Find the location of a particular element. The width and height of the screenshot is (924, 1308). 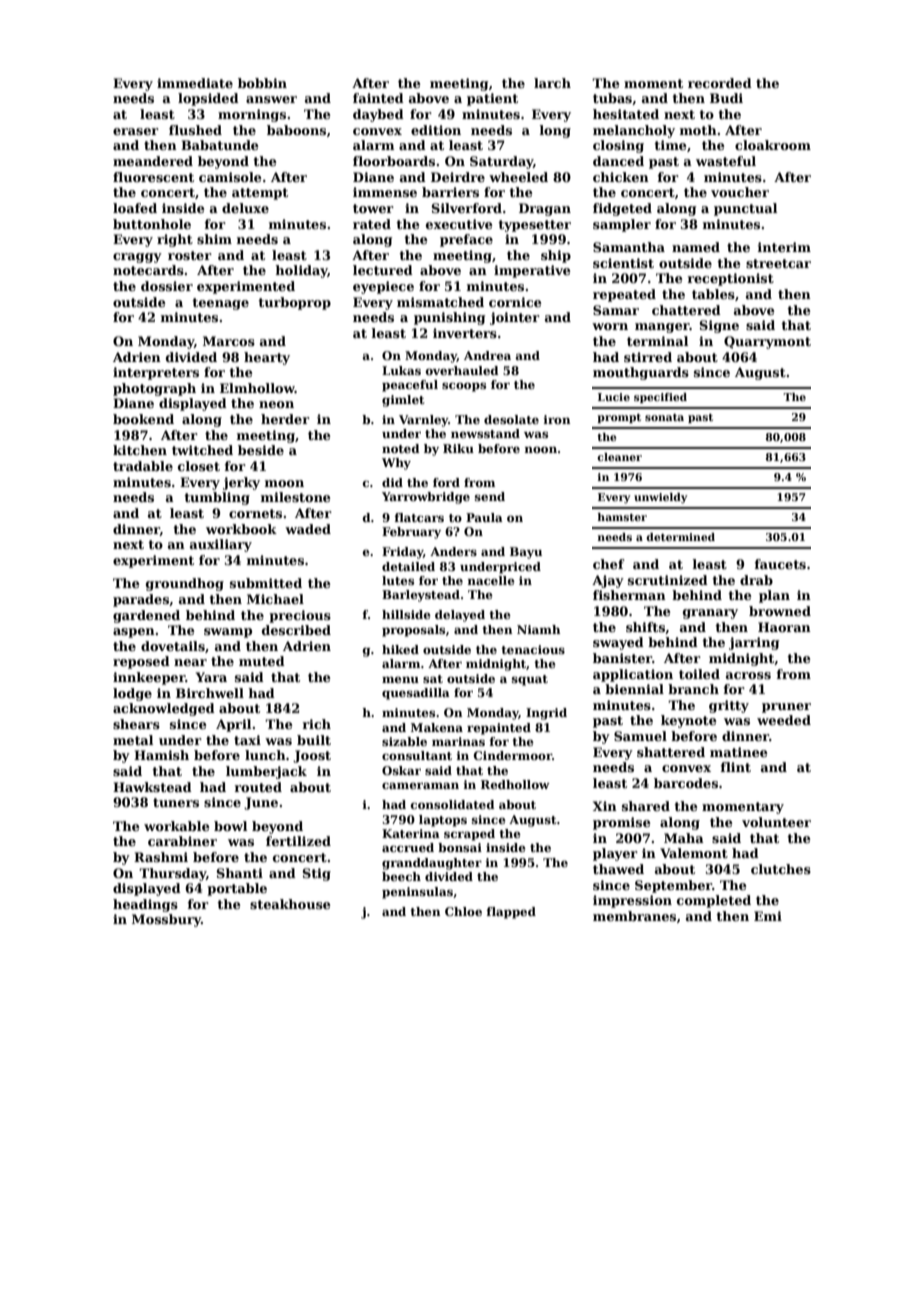

bobbin is located at coordinates (262, 83).
